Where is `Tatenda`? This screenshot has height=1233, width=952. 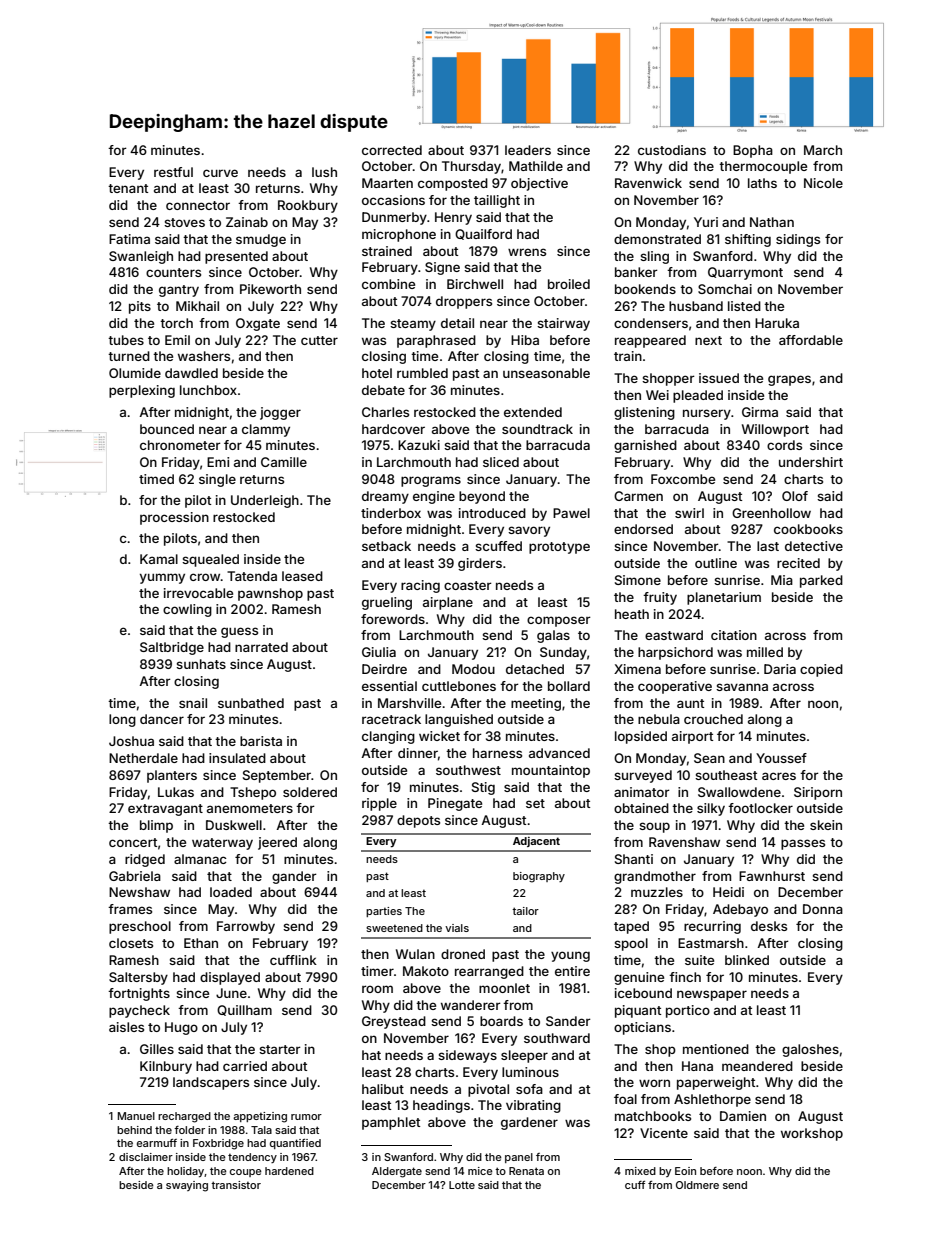
Tatenda is located at coordinates (252, 576).
